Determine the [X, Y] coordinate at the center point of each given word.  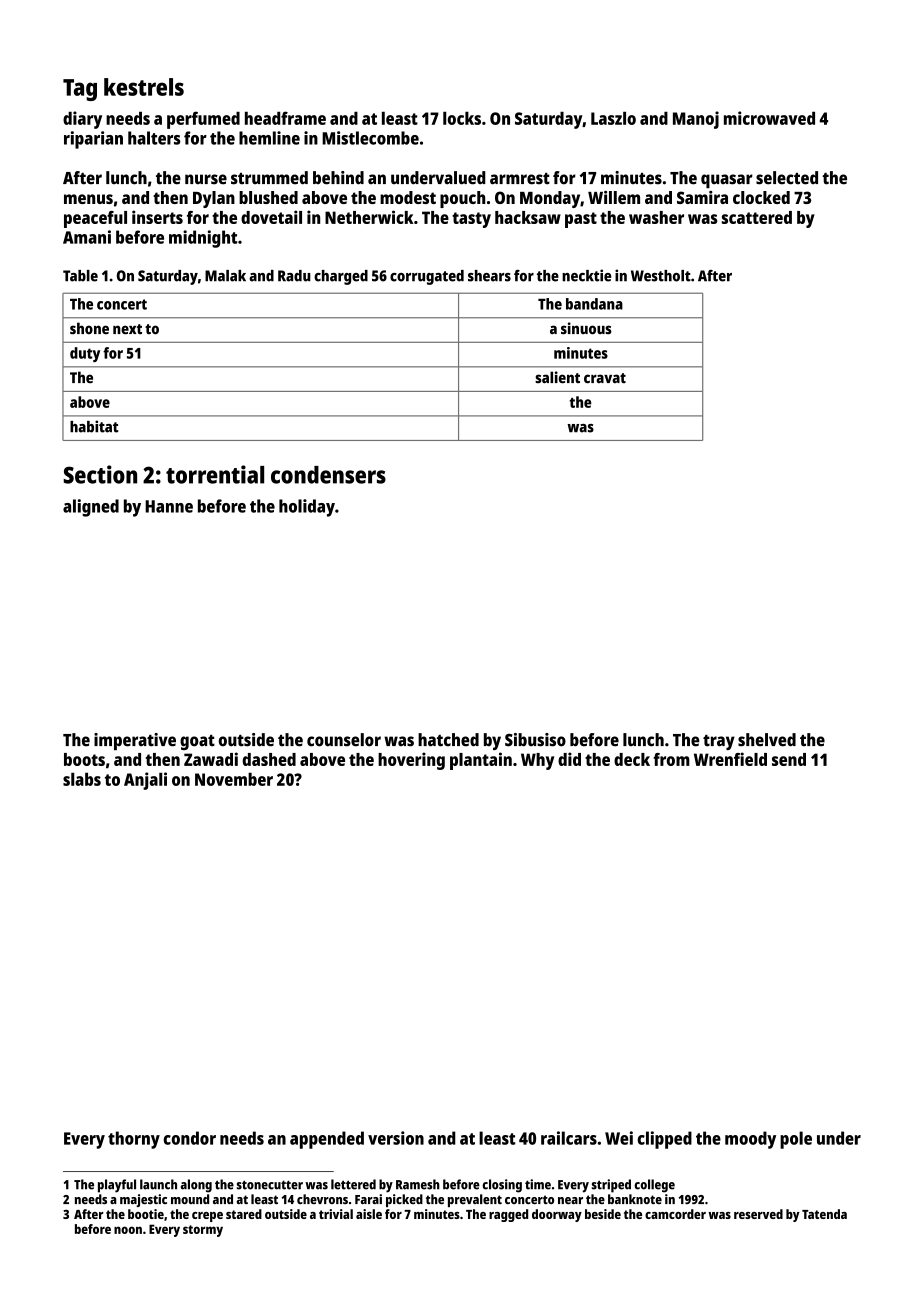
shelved [767, 740]
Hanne [169, 506]
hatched [448, 740]
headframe [285, 118]
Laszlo [613, 118]
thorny [134, 1140]
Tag [80, 90]
